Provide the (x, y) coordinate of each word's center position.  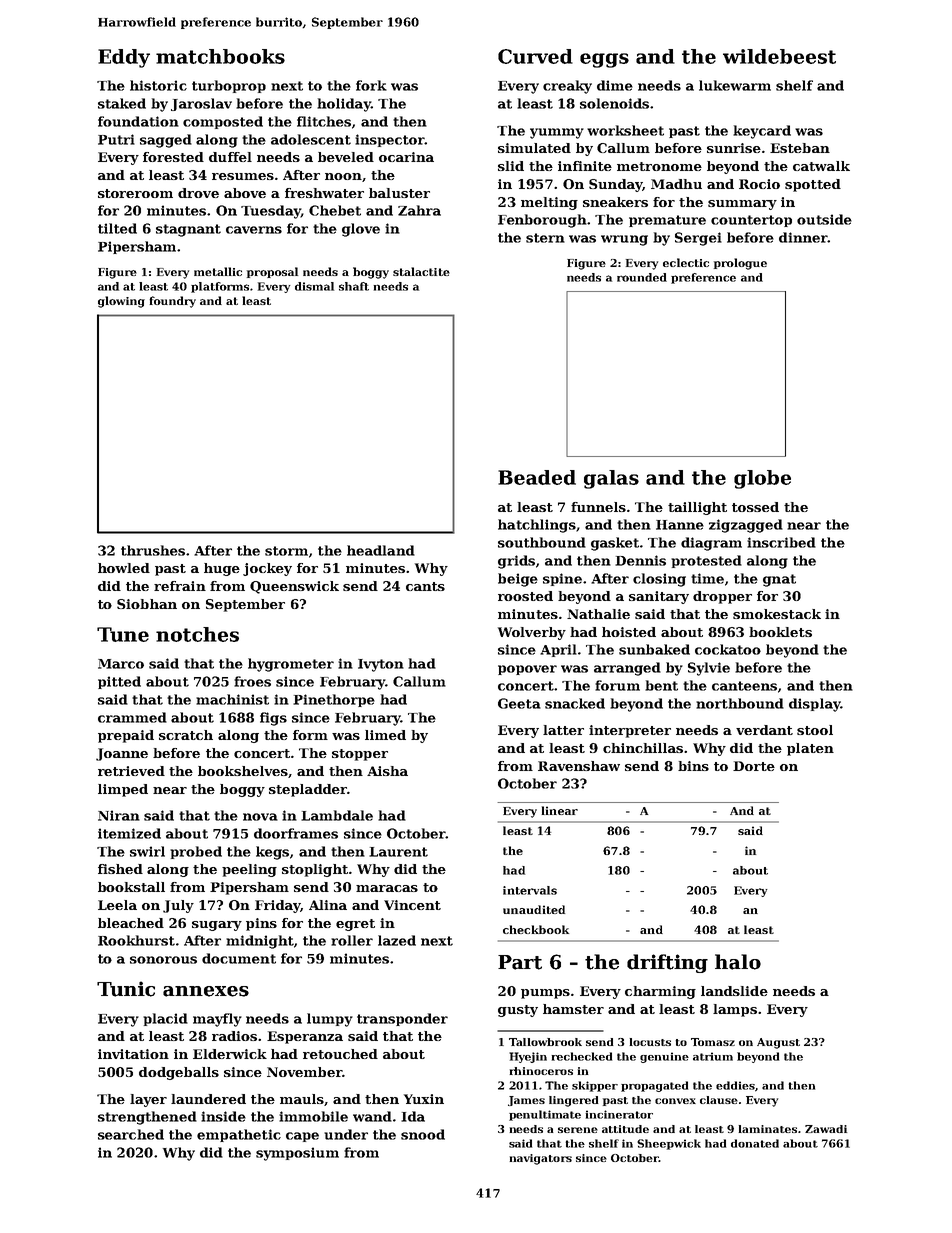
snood (423, 1134)
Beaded (537, 477)
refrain (180, 586)
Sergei (698, 239)
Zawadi (826, 1129)
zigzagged (746, 526)
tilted (117, 228)
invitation (133, 1054)
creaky (567, 87)
